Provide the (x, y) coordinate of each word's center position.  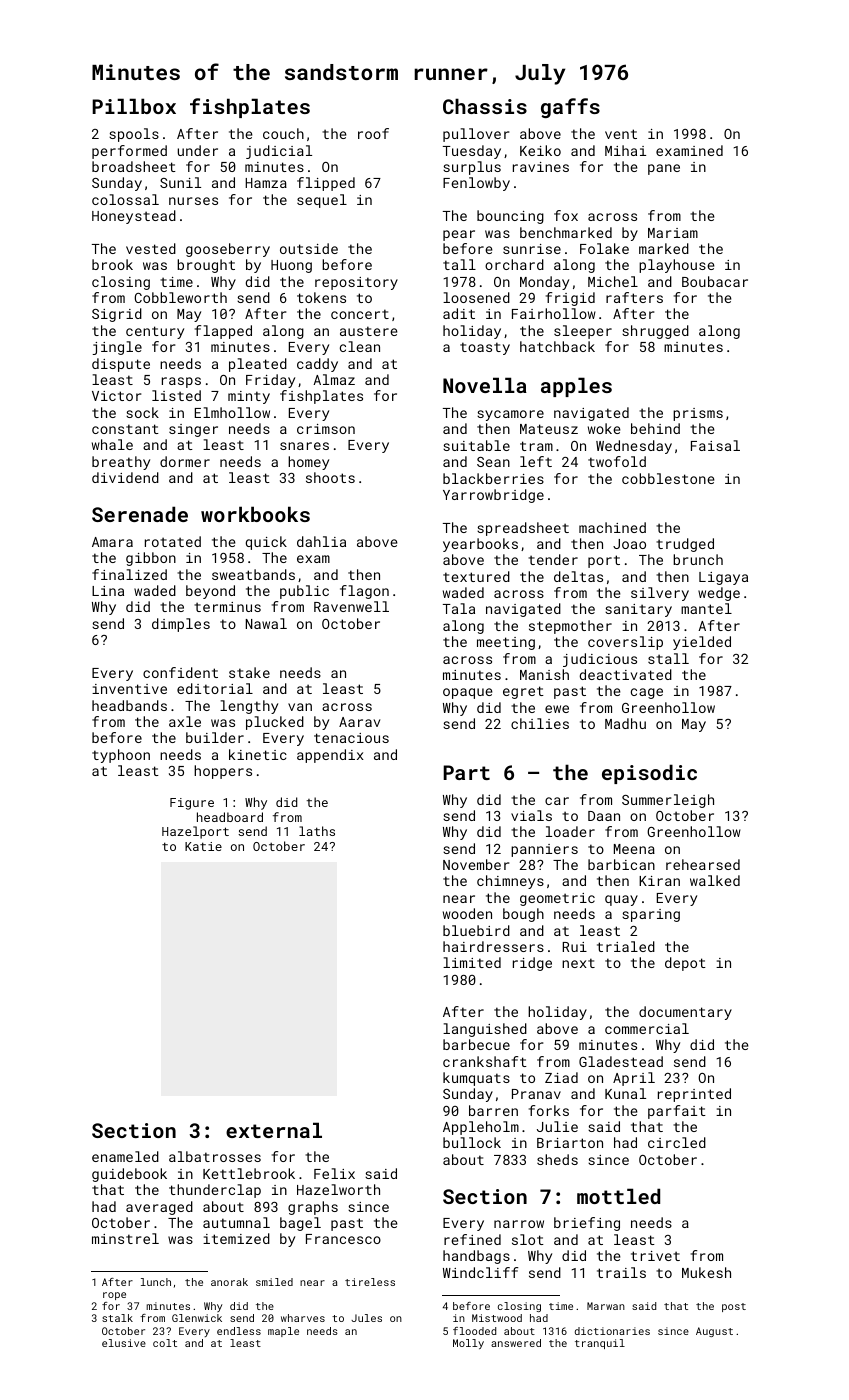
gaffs (570, 108)
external (274, 1130)
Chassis (485, 106)
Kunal (625, 1093)
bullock (472, 1142)
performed (129, 152)
